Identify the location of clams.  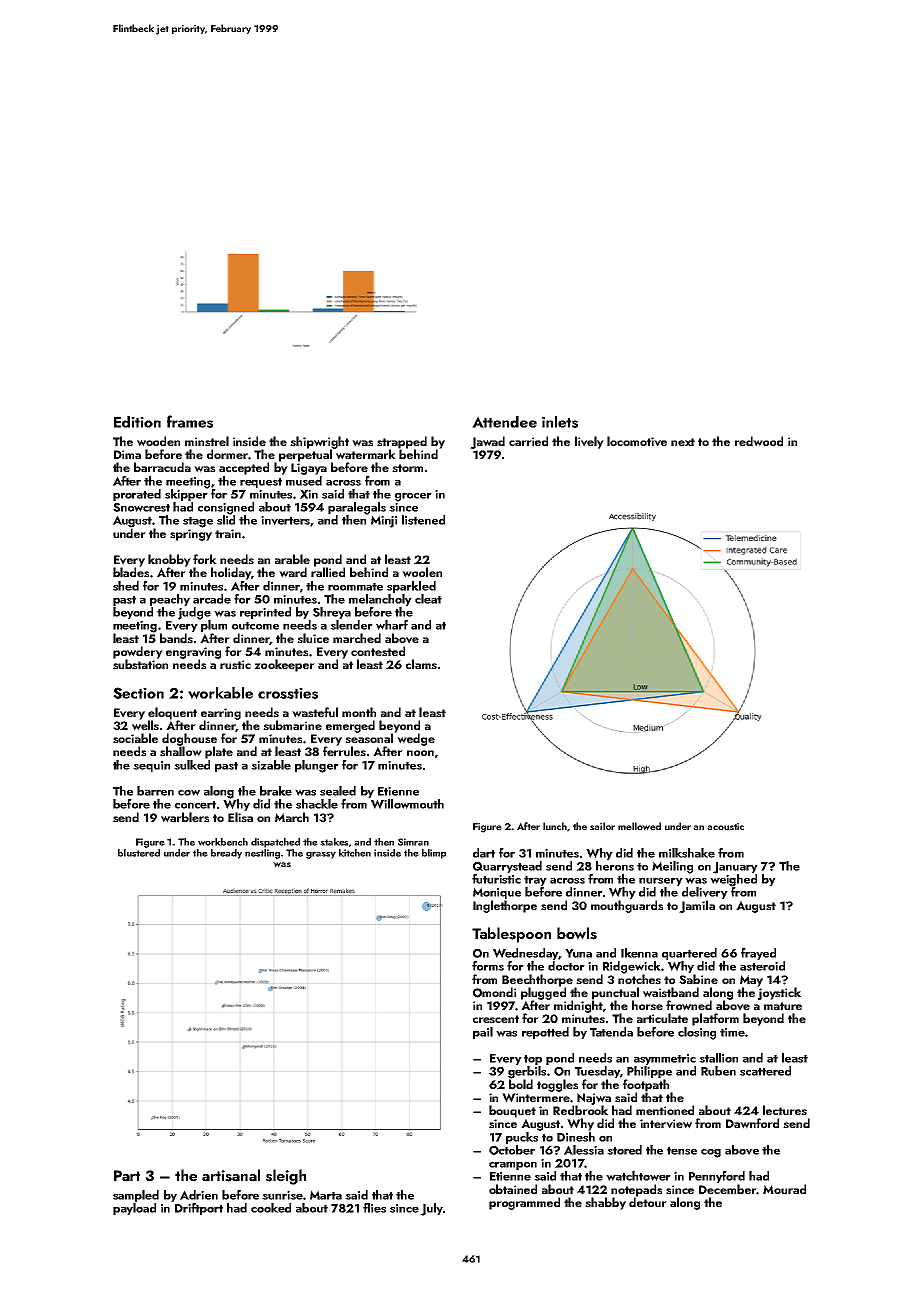
(421, 664).
